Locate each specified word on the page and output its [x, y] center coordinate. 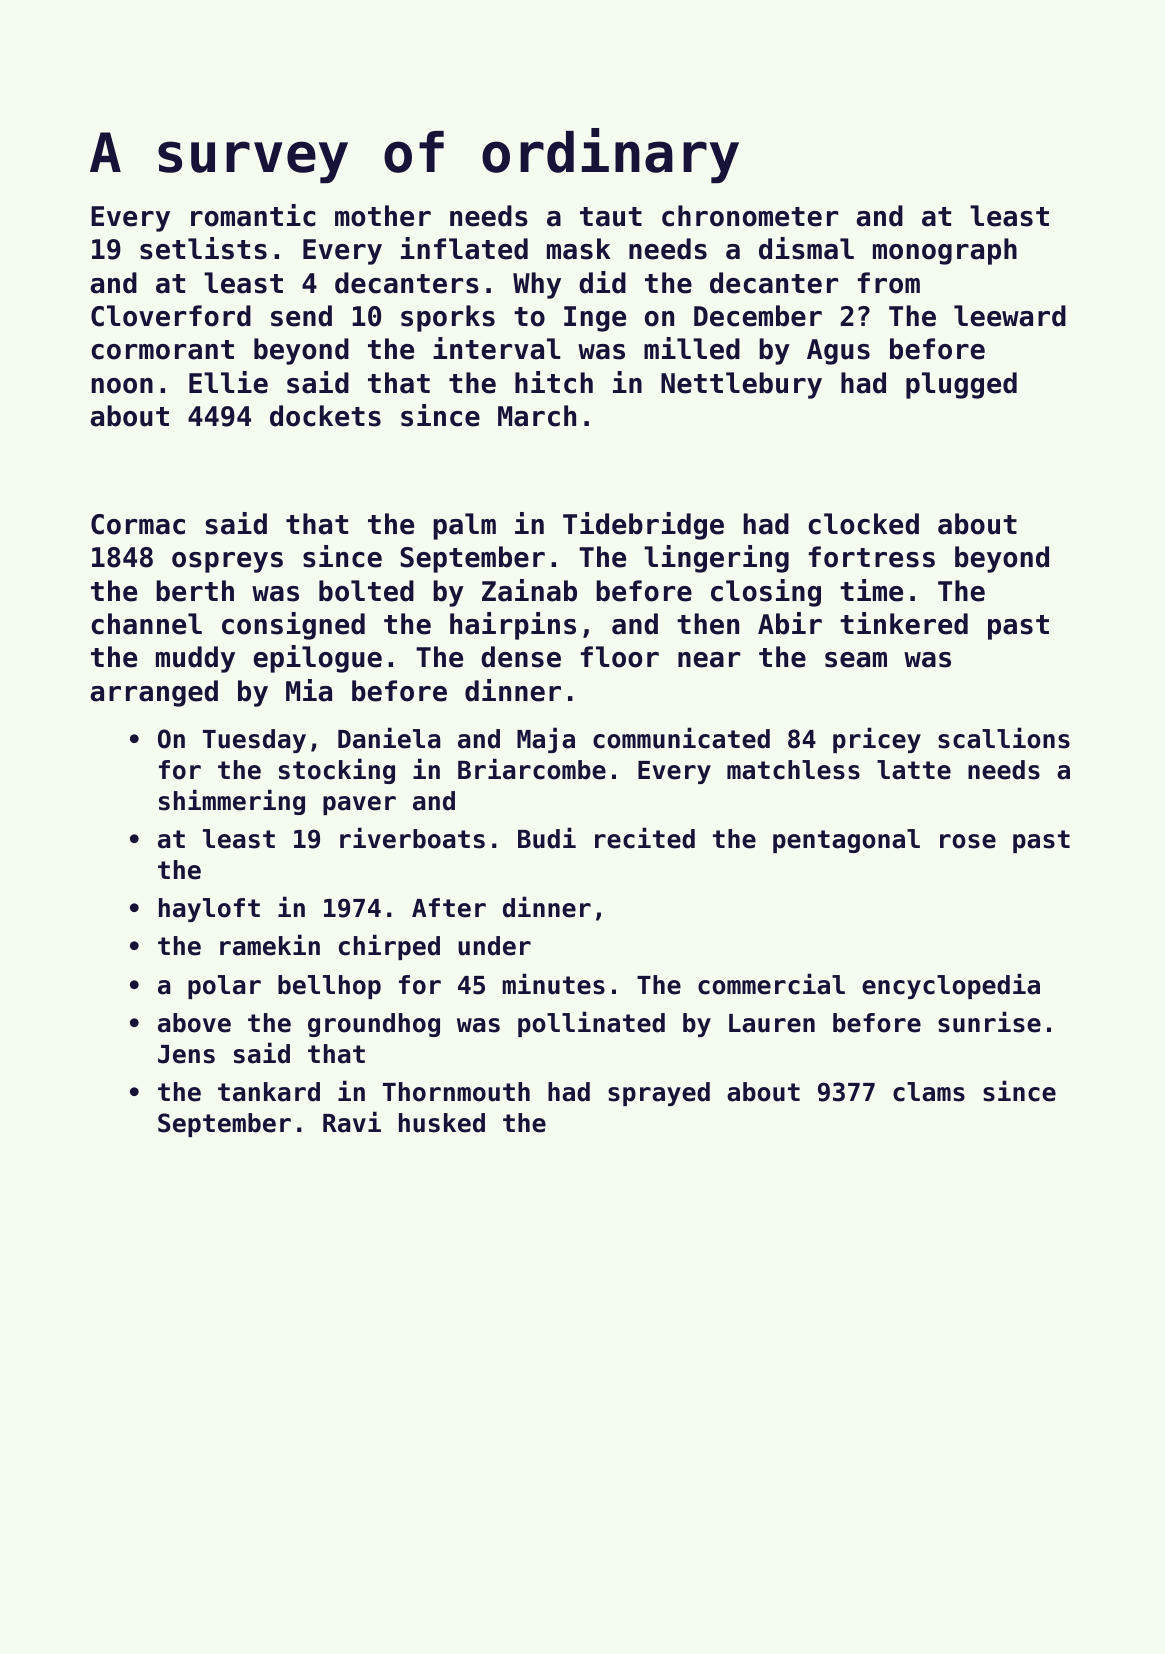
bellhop [329, 987]
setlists [203, 248]
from [889, 283]
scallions [1004, 738]
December [758, 316]
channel [146, 624]
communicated [681, 738]
